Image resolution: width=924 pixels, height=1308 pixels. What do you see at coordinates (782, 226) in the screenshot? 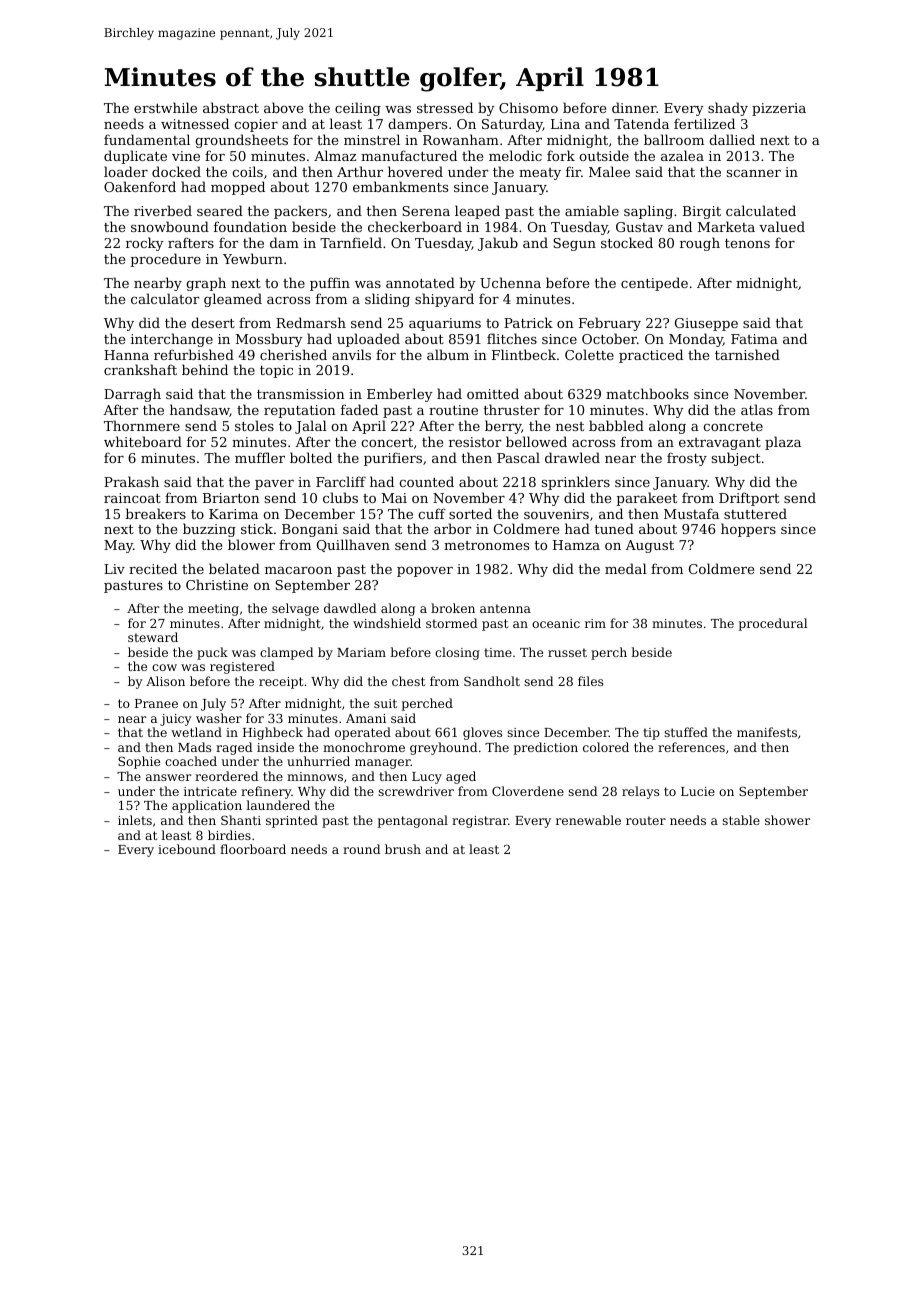
I see `valued` at bounding box center [782, 226].
